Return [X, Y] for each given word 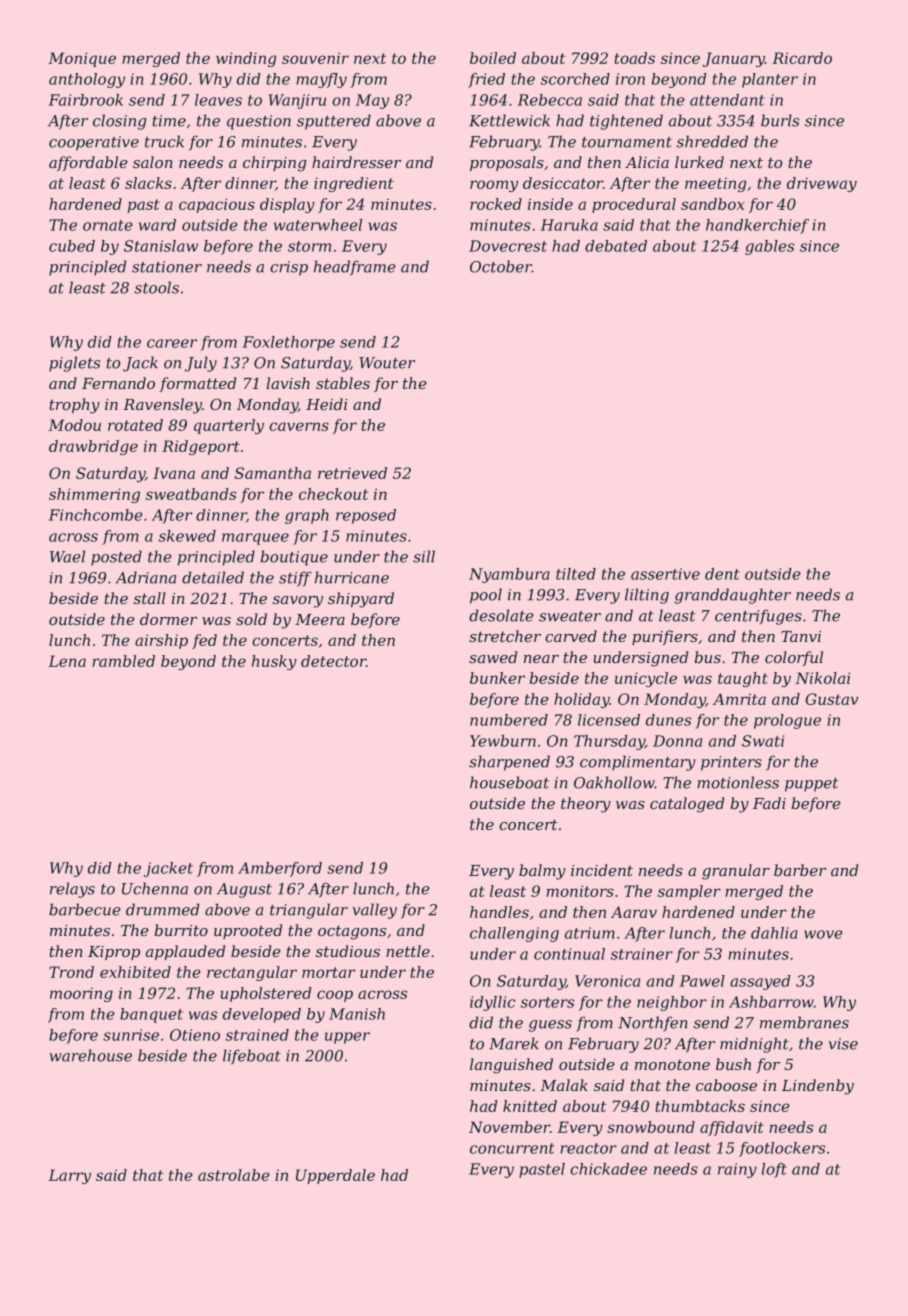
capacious [217, 205]
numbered [509, 720]
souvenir [315, 58]
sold [251, 619]
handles [499, 912]
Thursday [609, 742]
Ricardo [802, 58]
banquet [151, 1015]
